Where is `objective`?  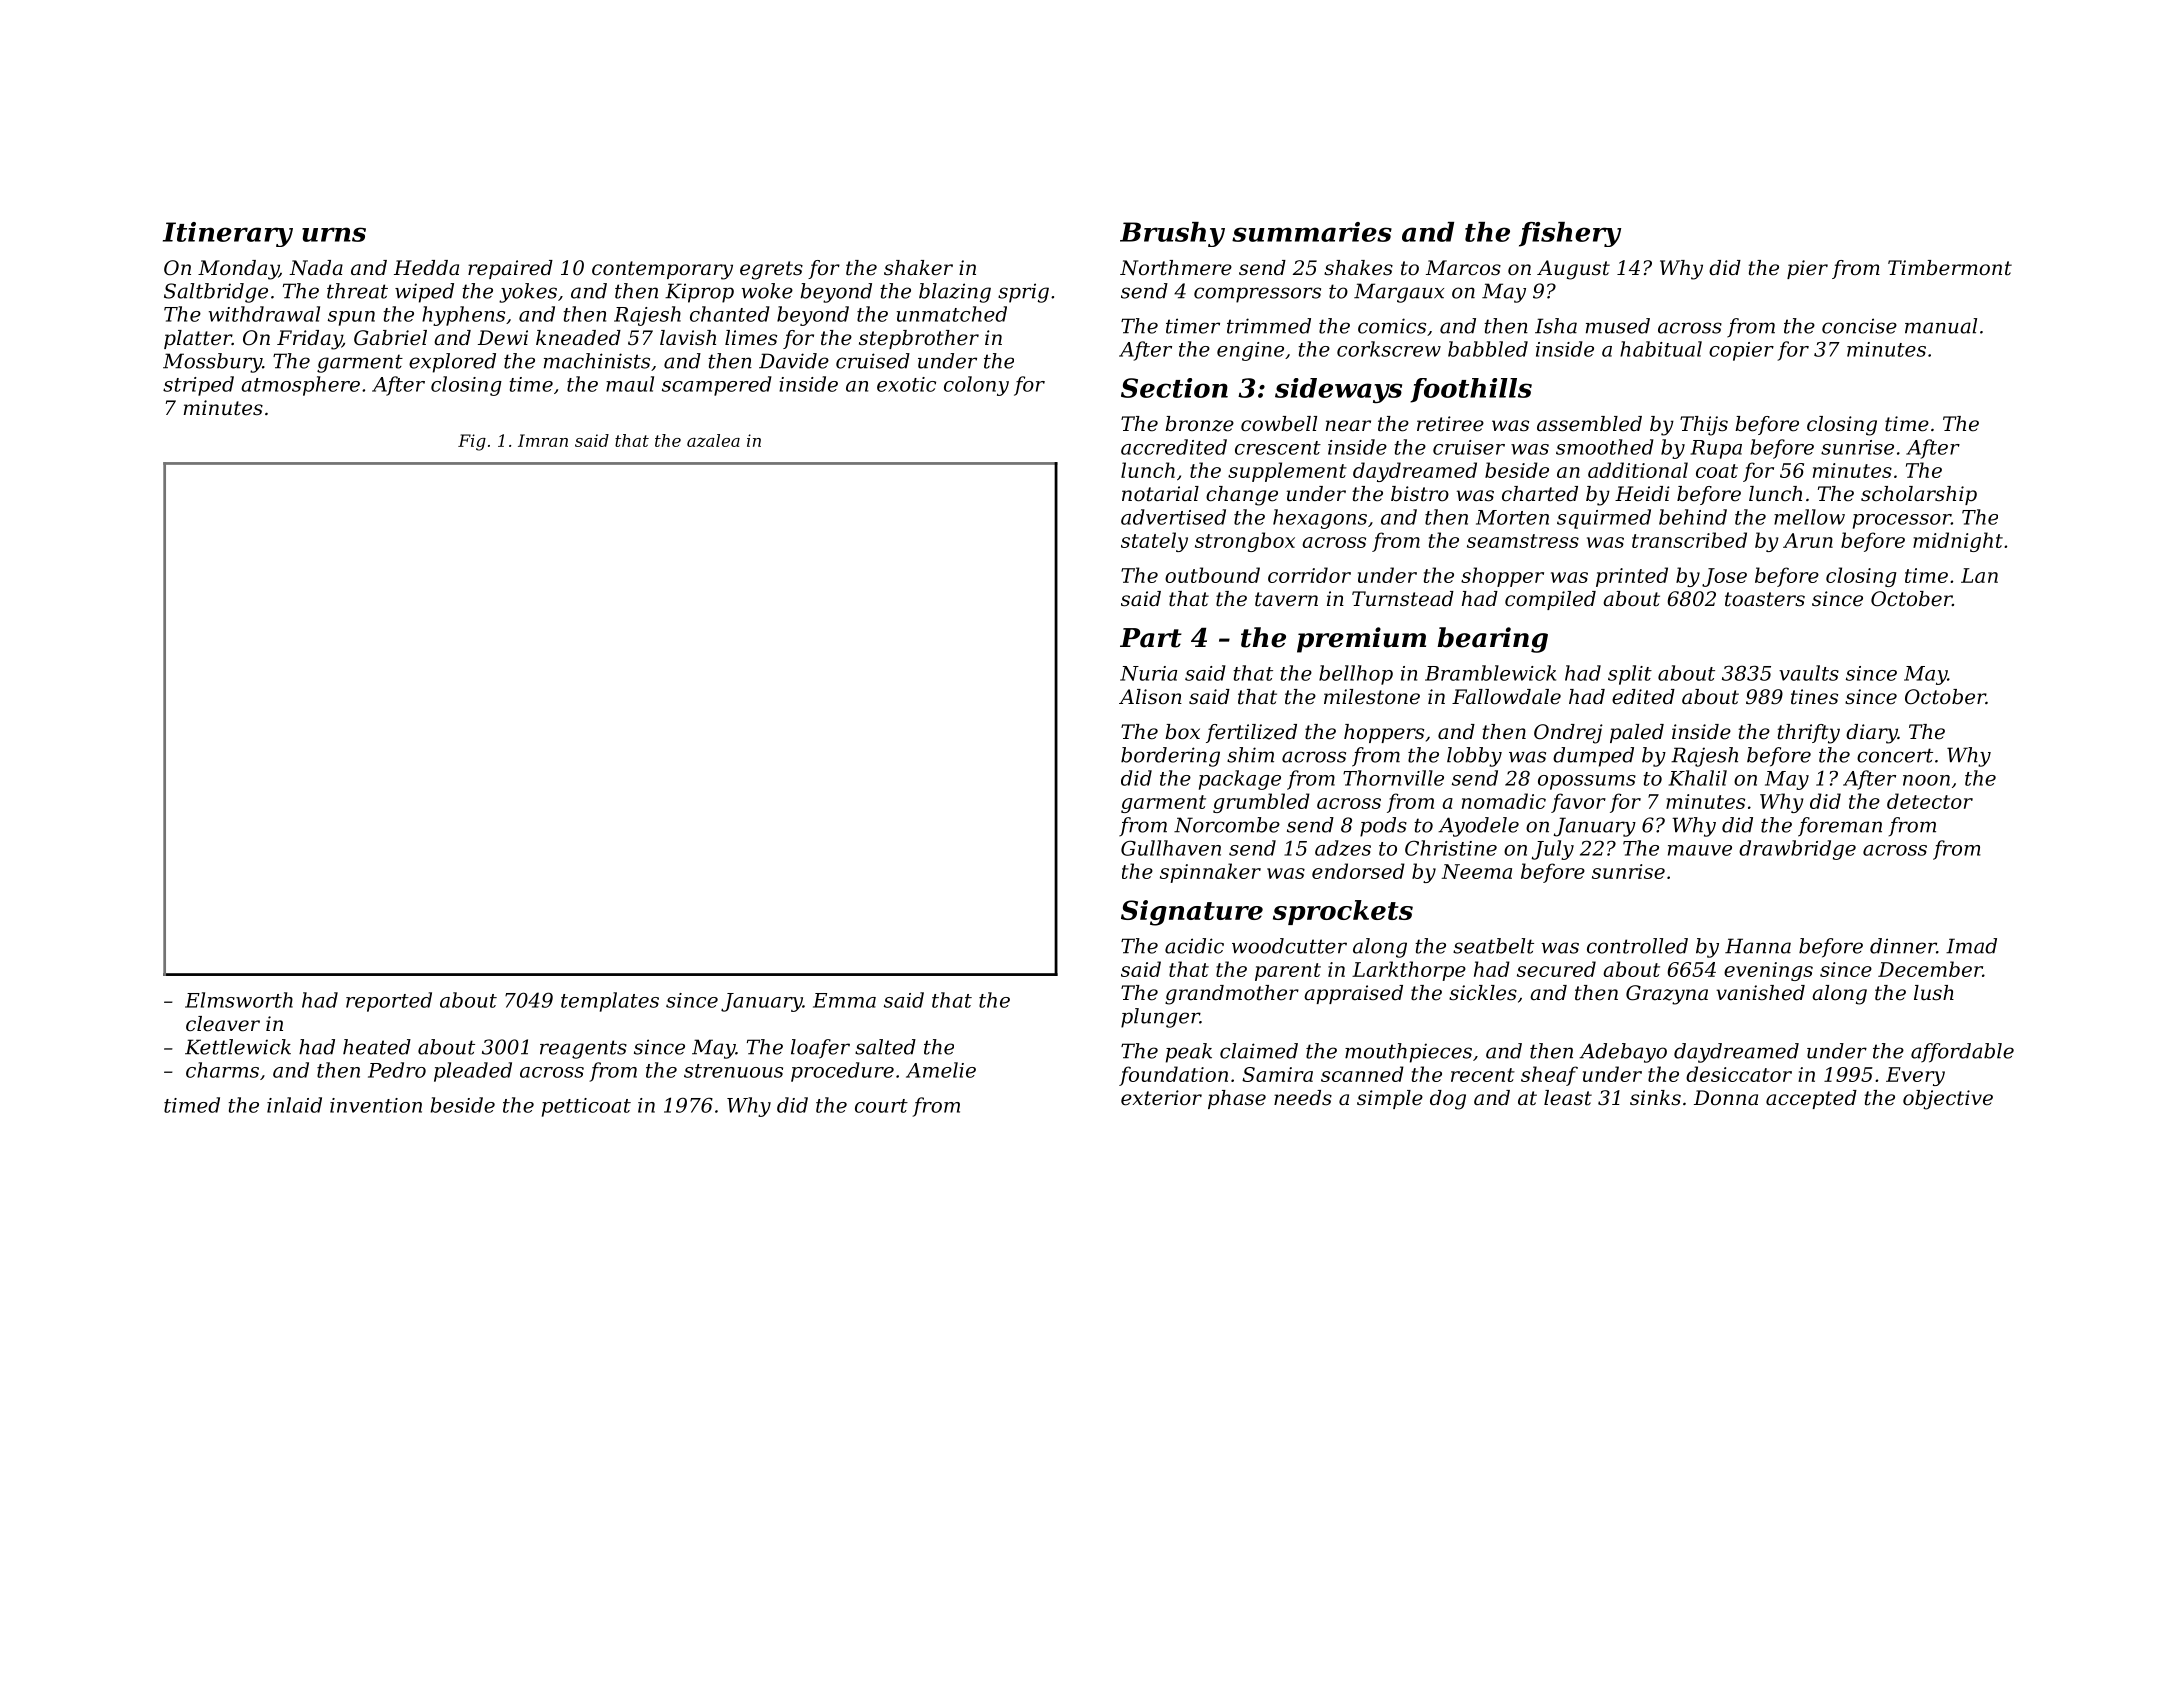
objective is located at coordinates (1948, 1100).
